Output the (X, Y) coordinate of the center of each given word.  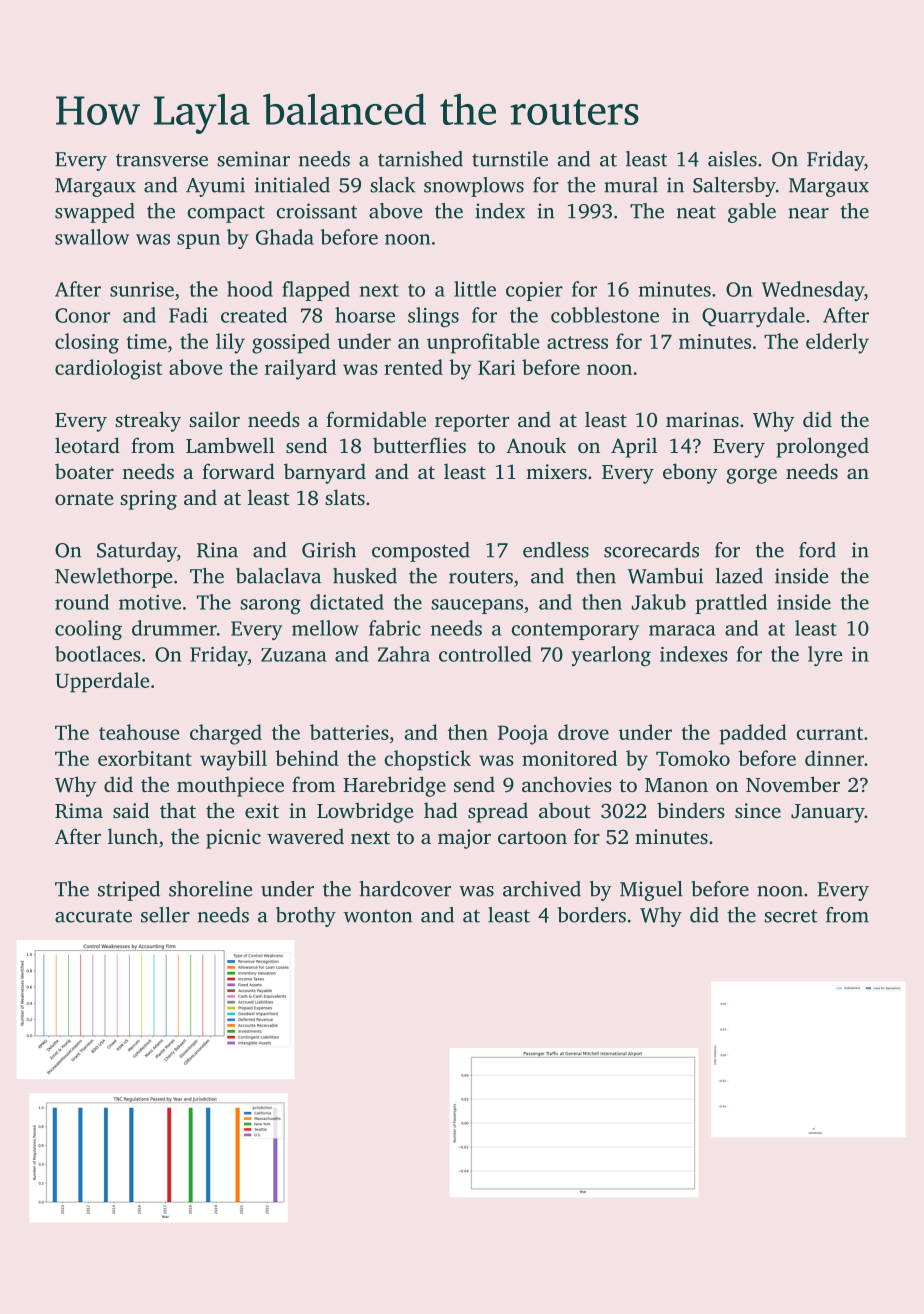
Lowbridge (365, 812)
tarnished (420, 159)
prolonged (822, 447)
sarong (270, 606)
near (808, 213)
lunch (133, 836)
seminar (253, 159)
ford (817, 550)
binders (691, 810)
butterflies (419, 445)
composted (421, 552)
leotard (87, 445)
